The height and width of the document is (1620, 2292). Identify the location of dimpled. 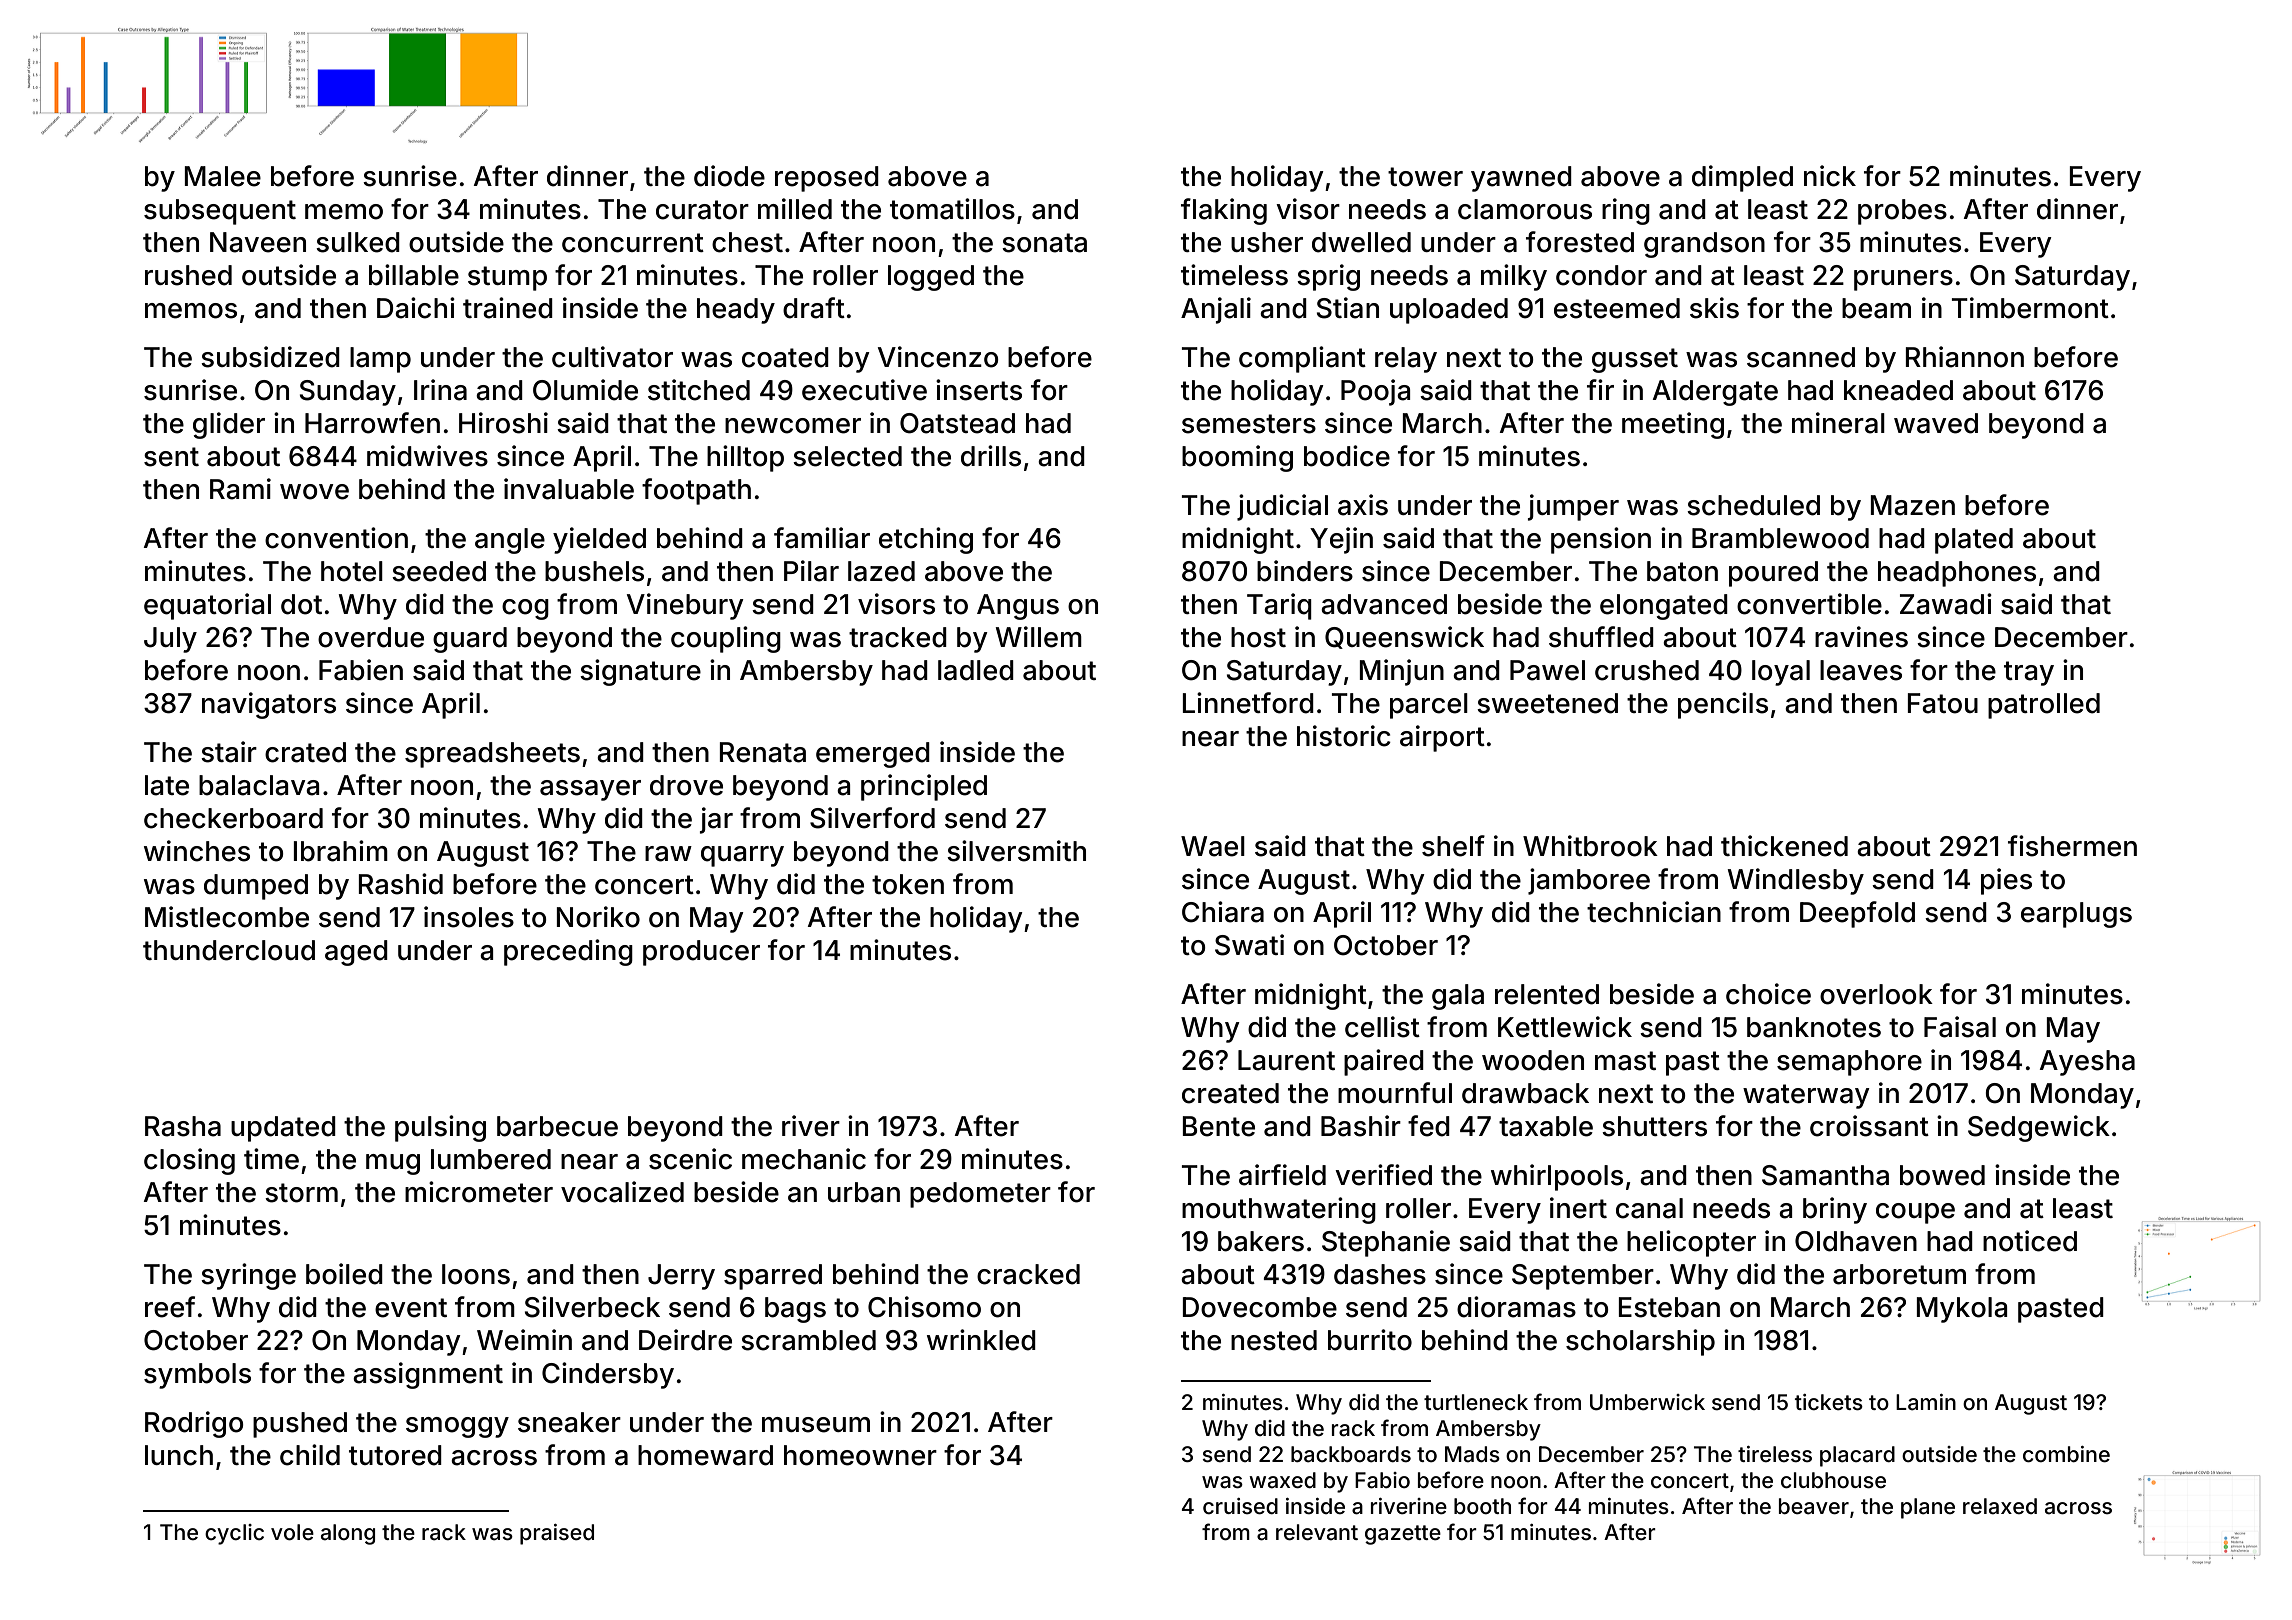
(1742, 178).
